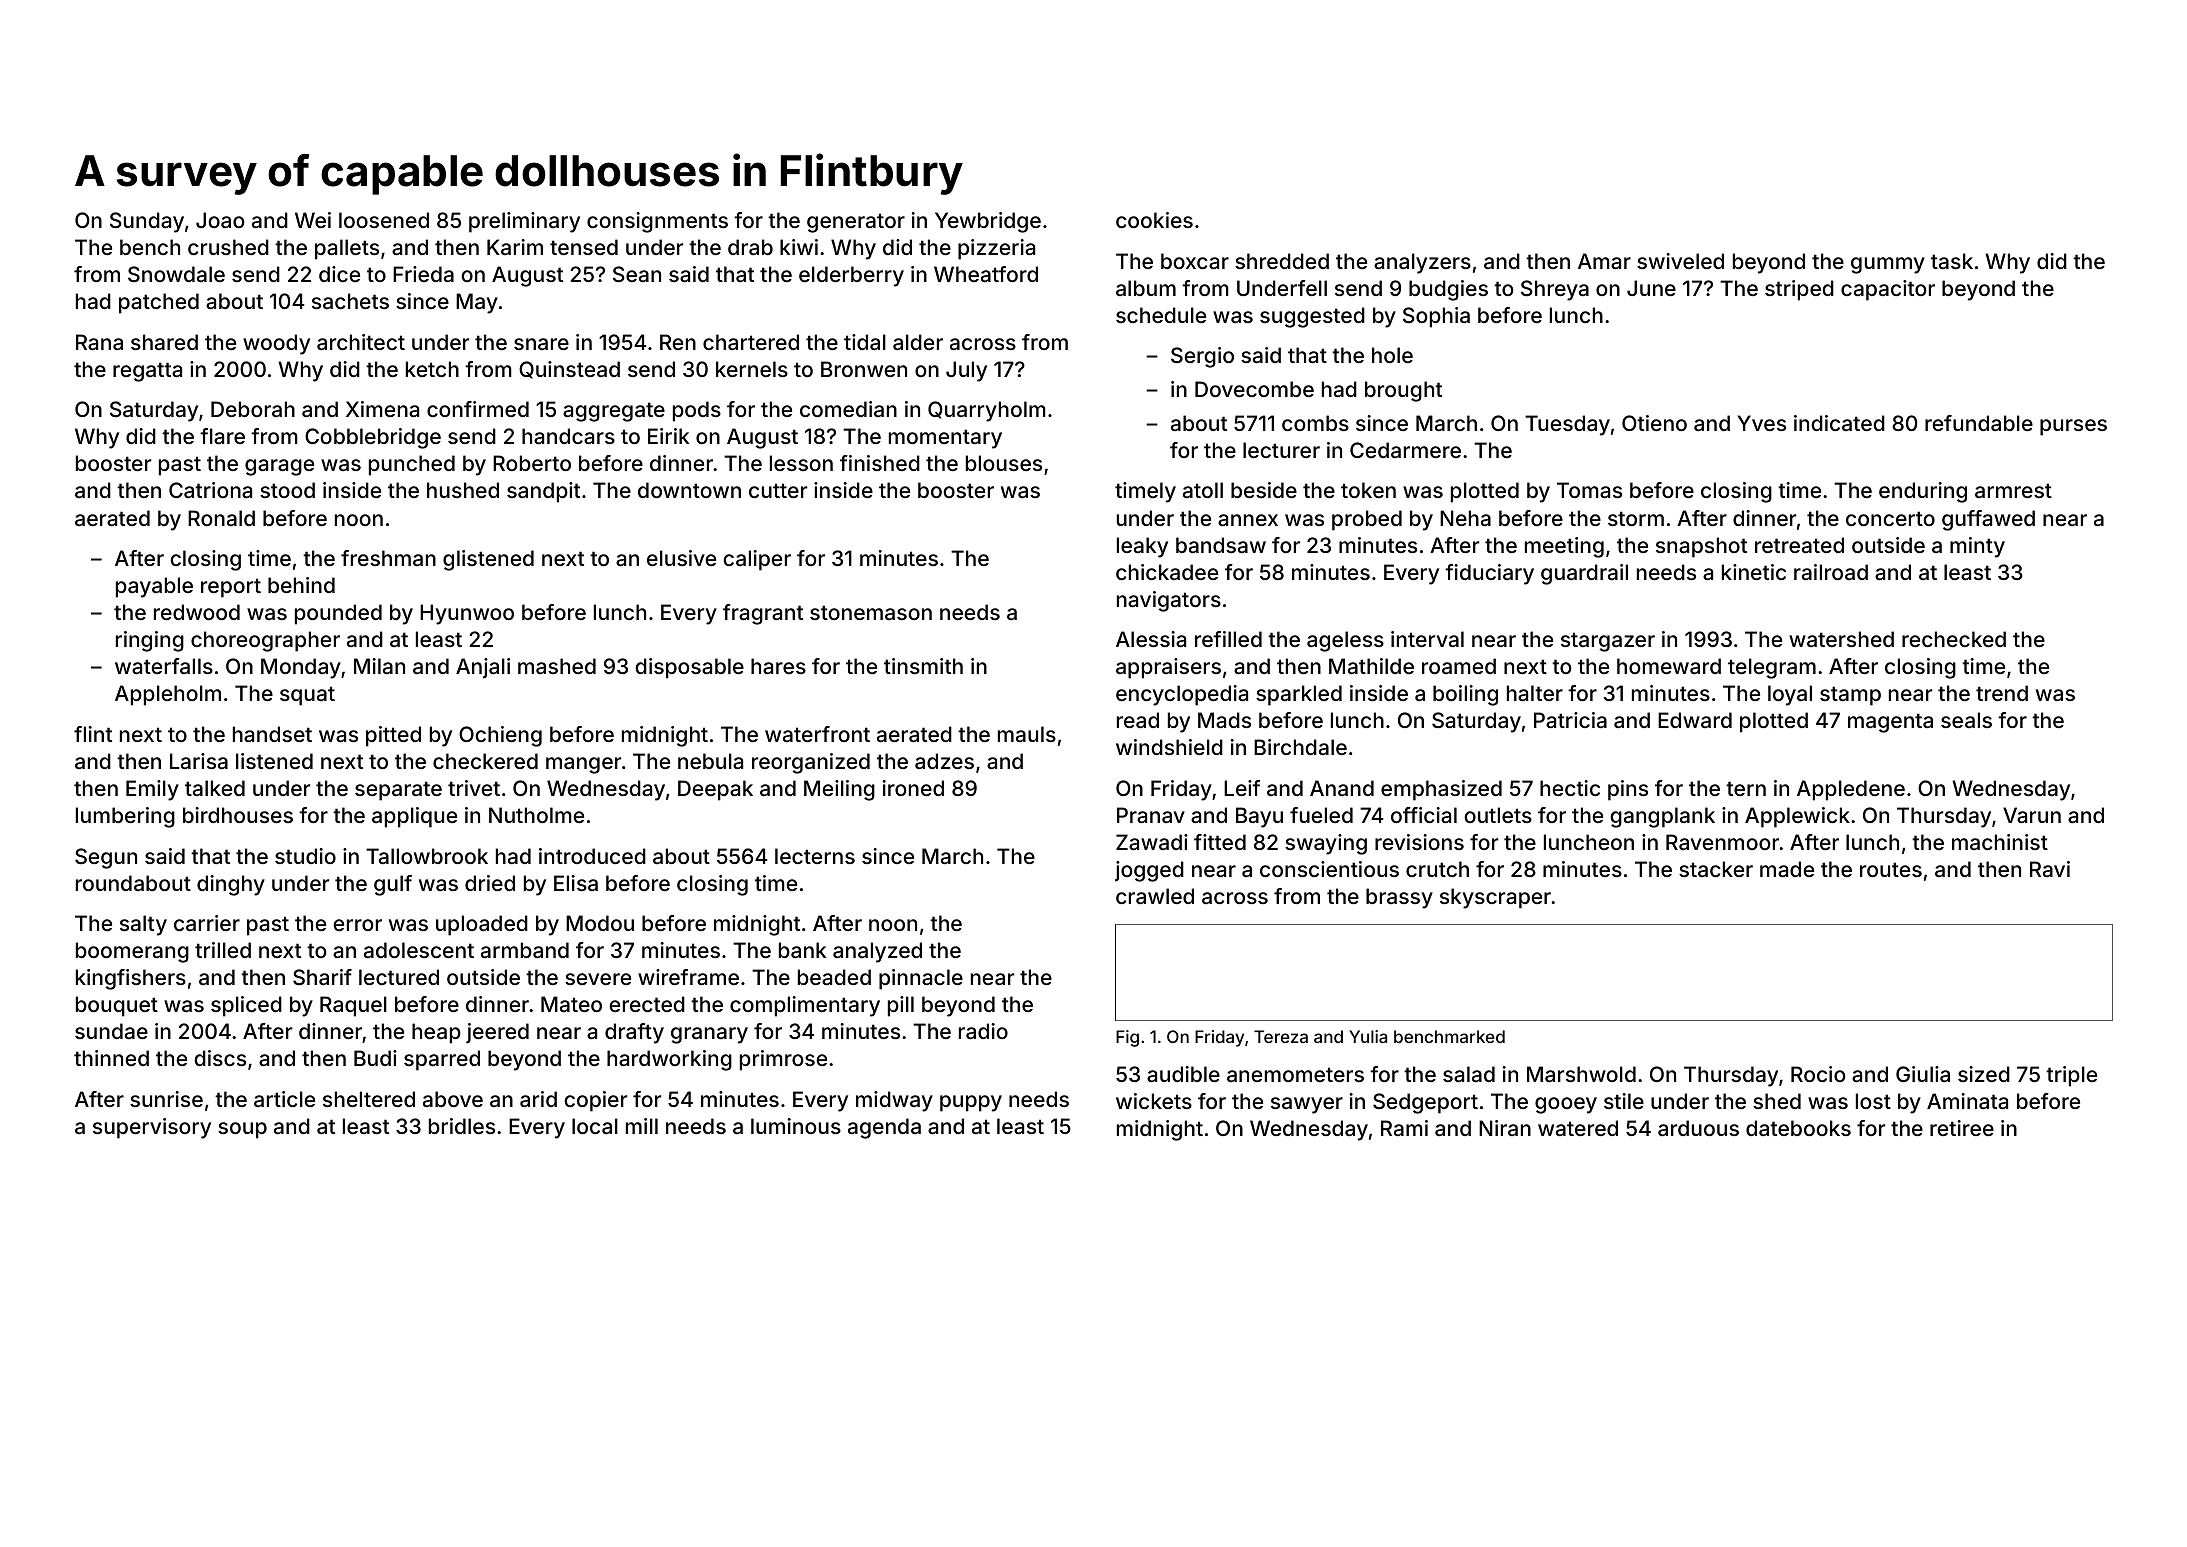  What do you see at coordinates (543, 492) in the image?
I see `sandpit` at bounding box center [543, 492].
